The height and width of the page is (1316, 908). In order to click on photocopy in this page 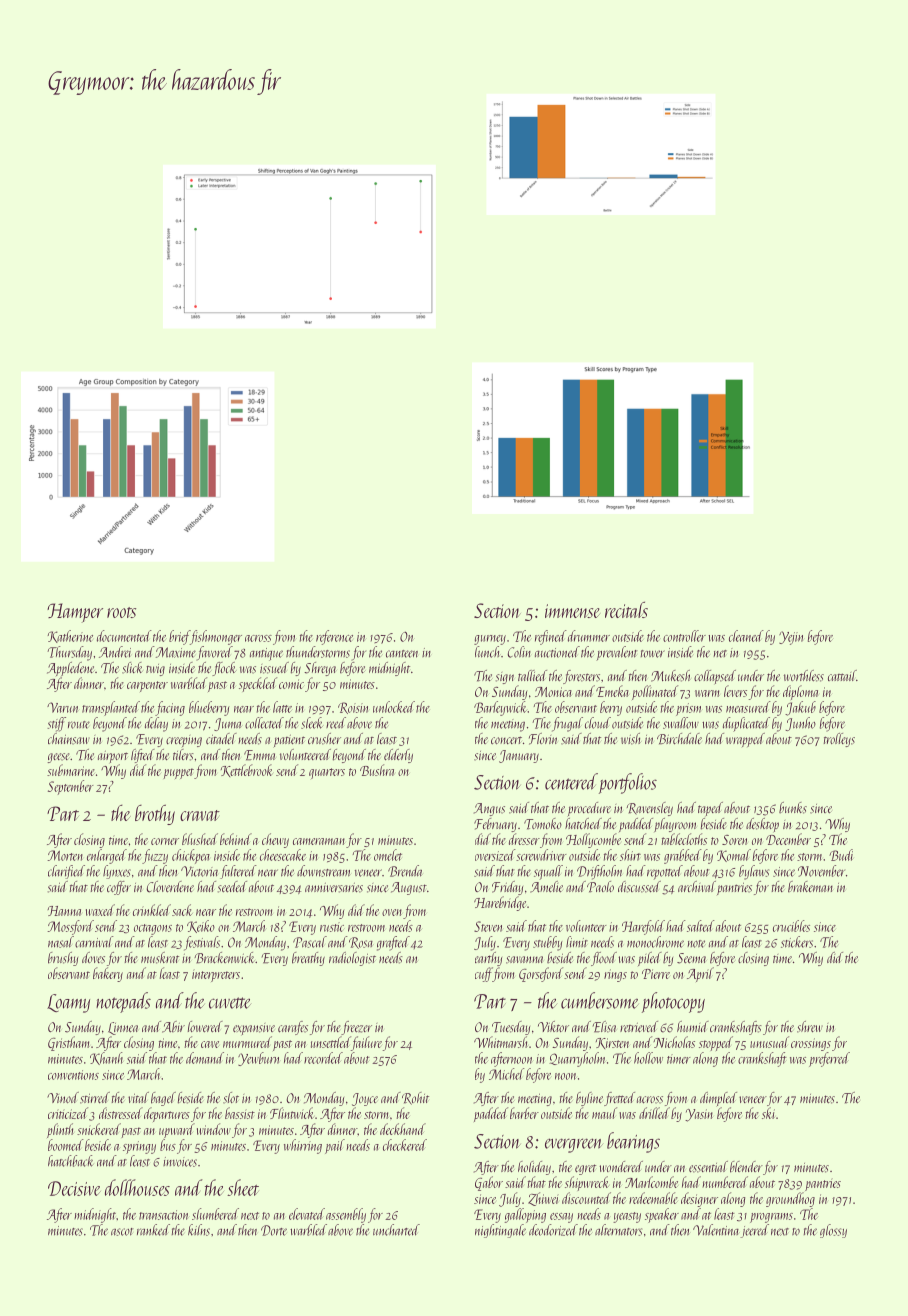, I will do `click(673, 1002)`.
